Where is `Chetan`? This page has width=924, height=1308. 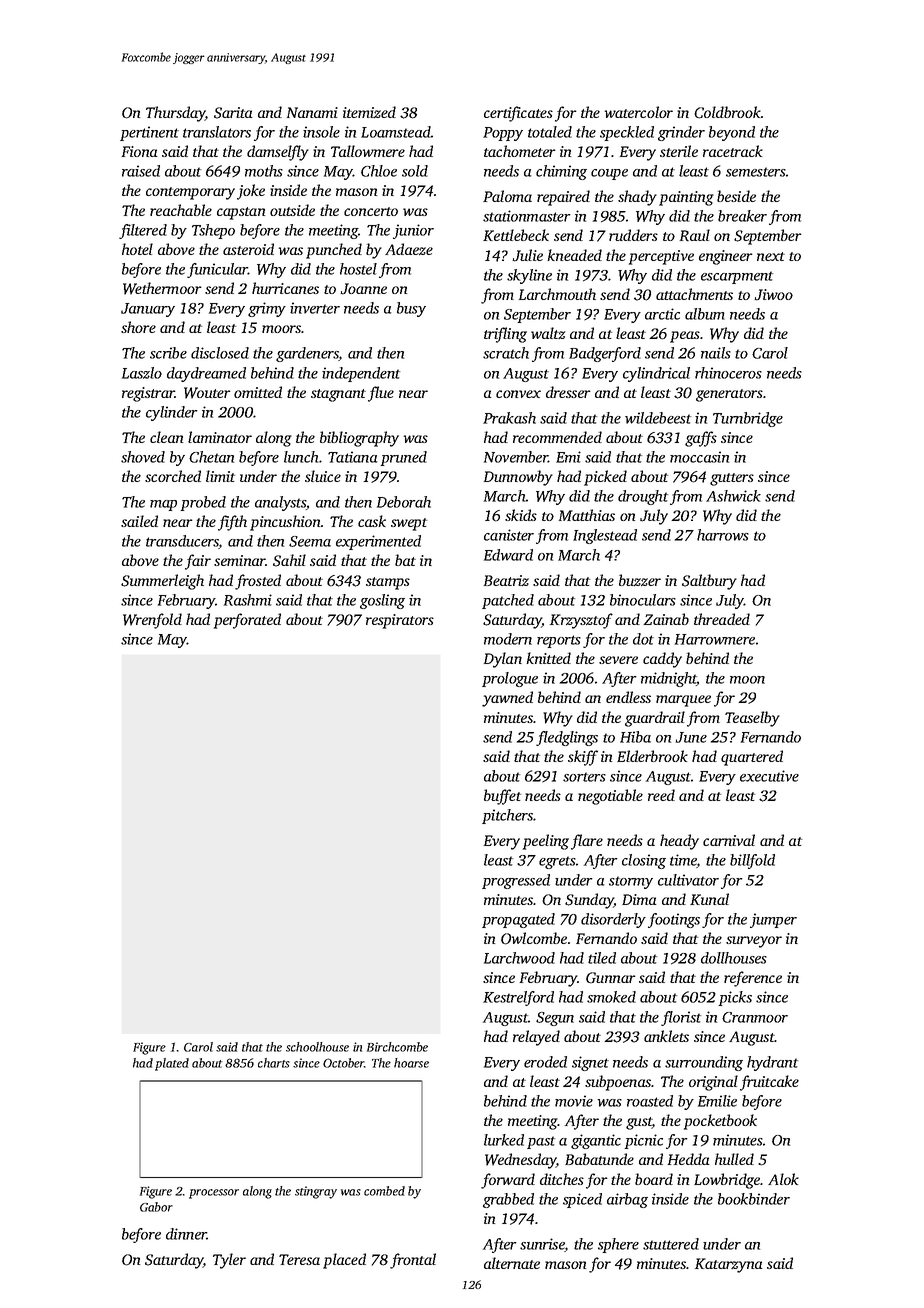 Chetan is located at coordinates (211, 457).
